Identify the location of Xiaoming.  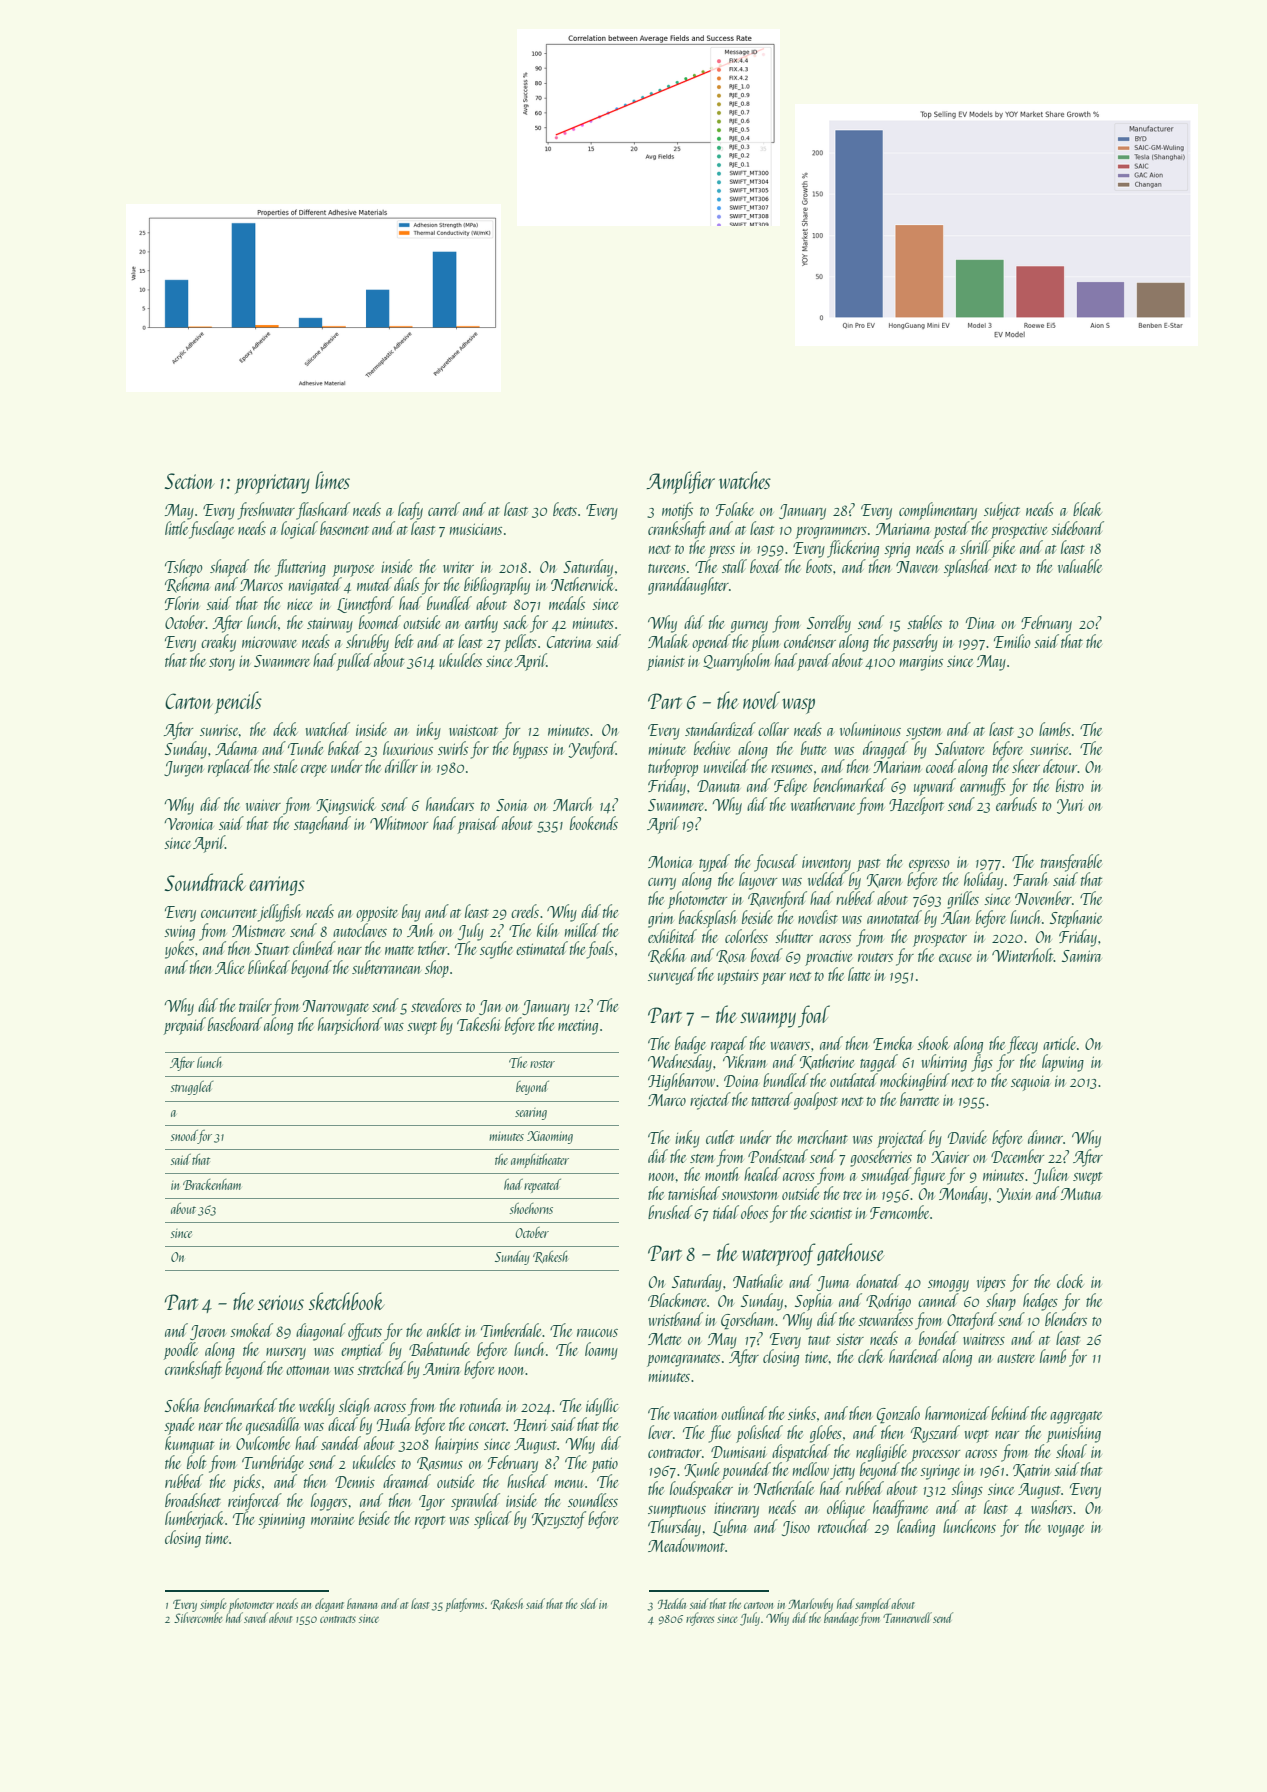
(550, 1137).
